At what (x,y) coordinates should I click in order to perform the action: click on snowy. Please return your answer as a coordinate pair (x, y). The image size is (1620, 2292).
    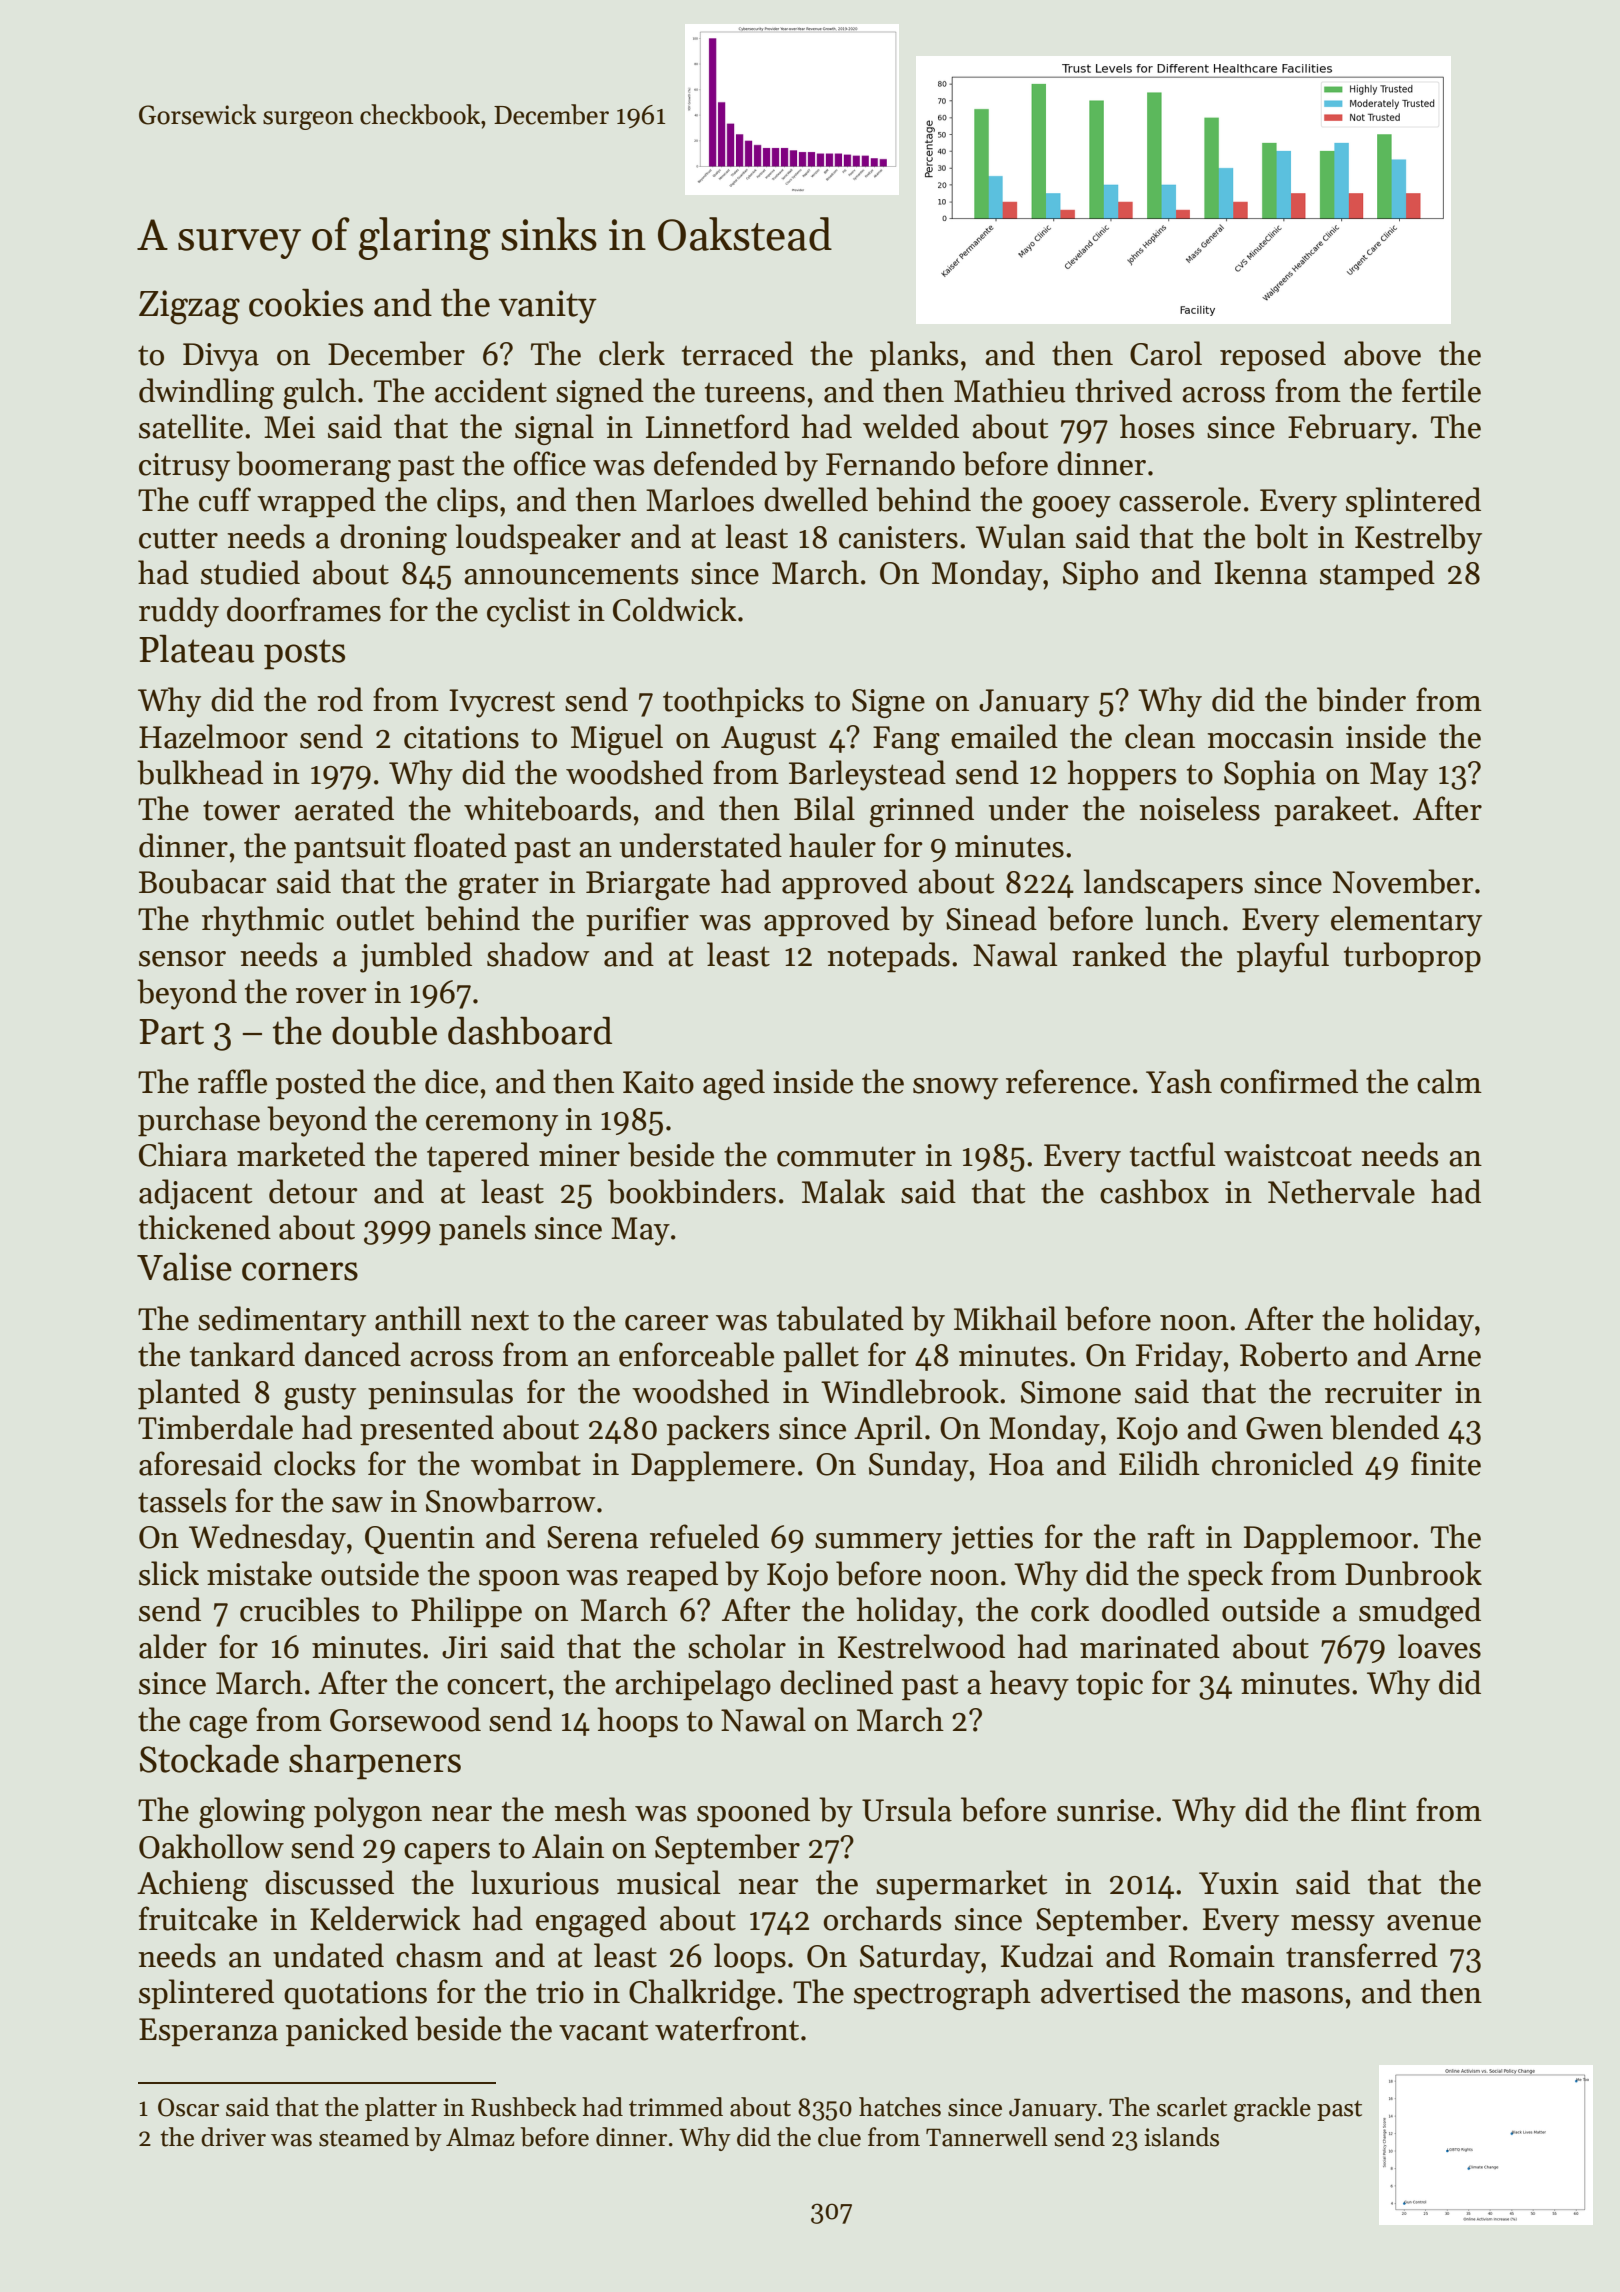
    Looking at the image, I should click on (955, 1089).
